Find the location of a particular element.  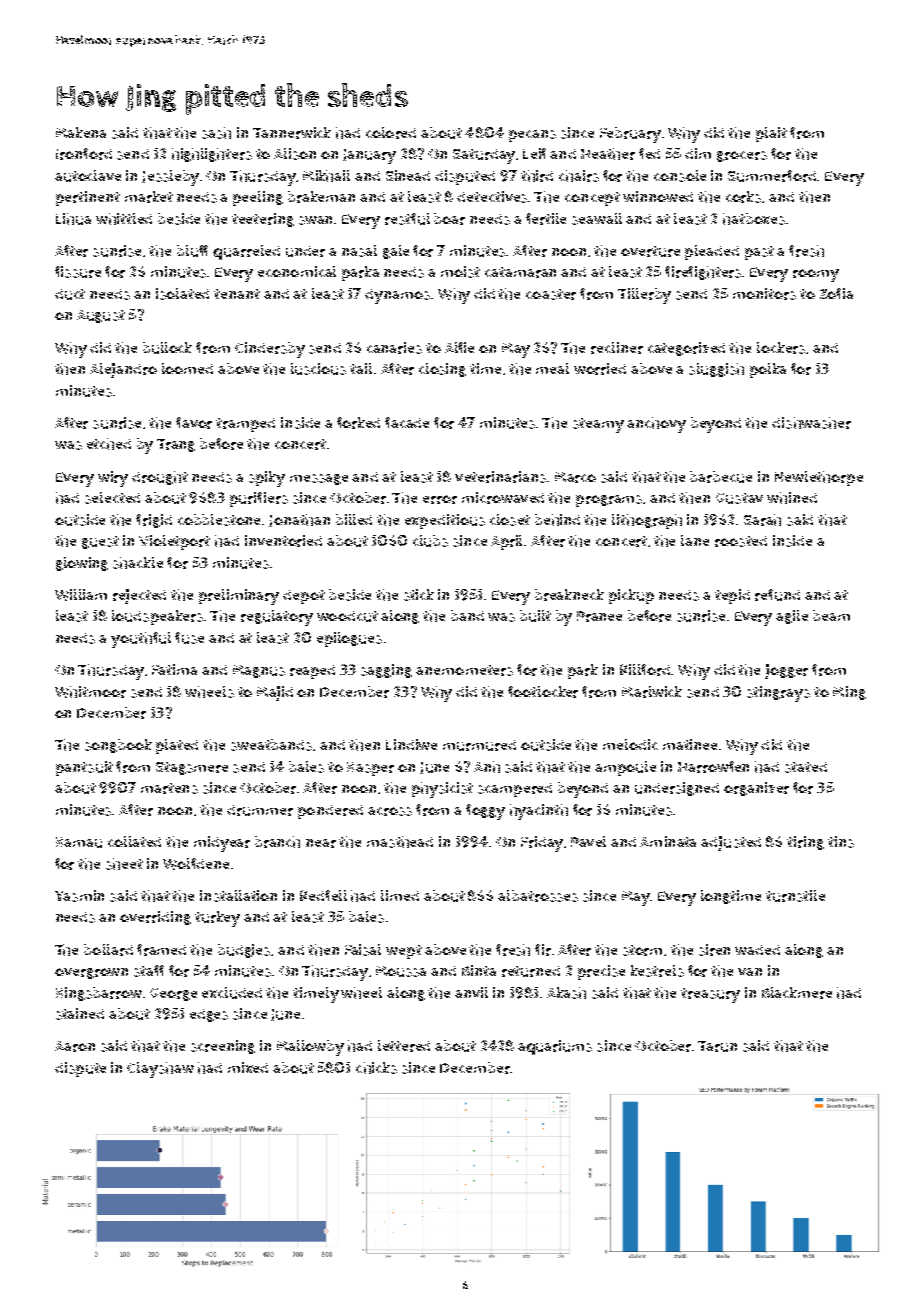

quarreled is located at coordinates (246, 252).
